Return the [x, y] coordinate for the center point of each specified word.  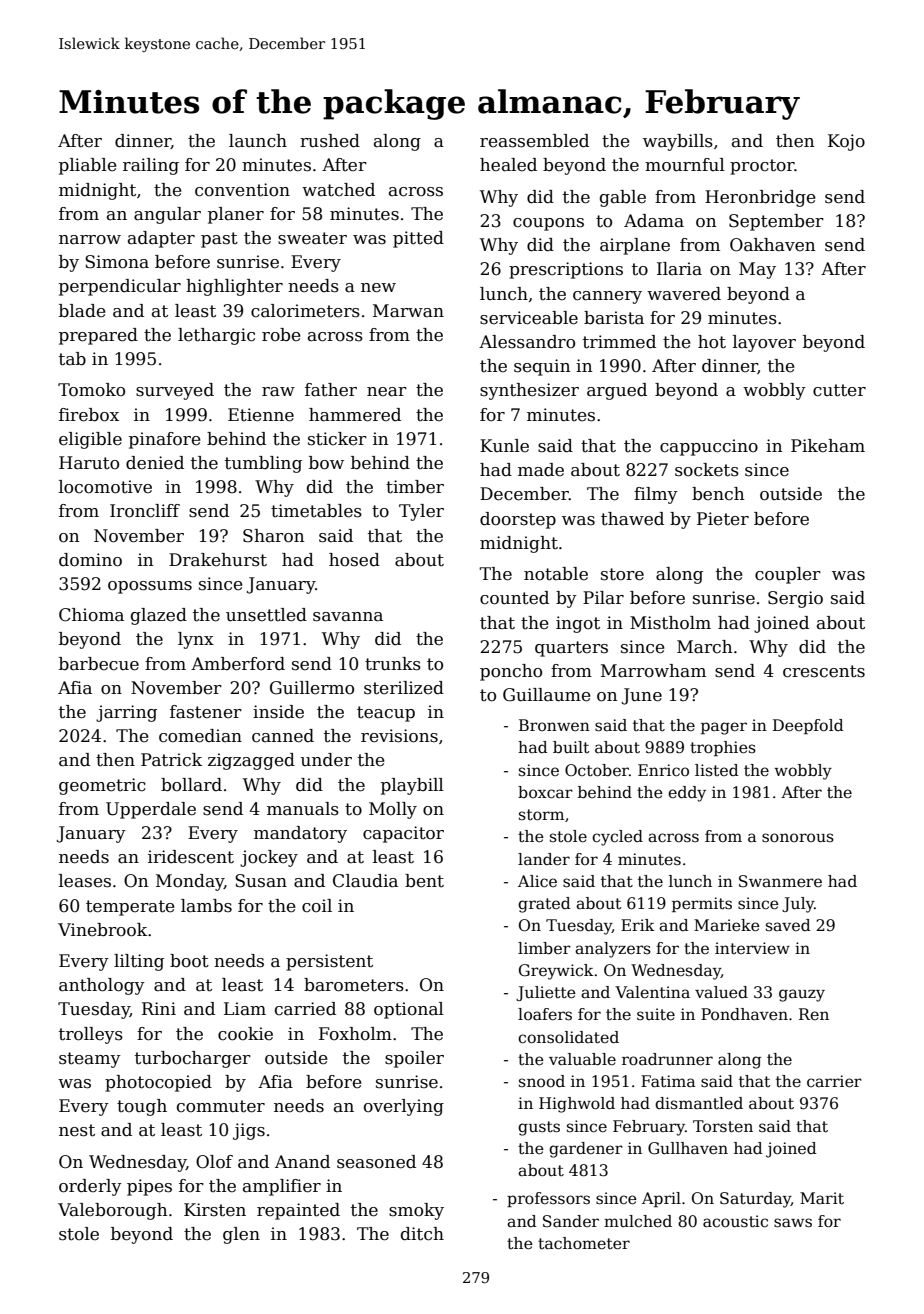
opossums [150, 587]
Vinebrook [102, 930]
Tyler [421, 512]
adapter [161, 239]
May [757, 270]
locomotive [105, 487]
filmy [656, 495]
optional [409, 1010]
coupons [548, 224]
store [622, 574]
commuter [221, 1106]
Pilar [603, 597]
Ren [814, 1014]
